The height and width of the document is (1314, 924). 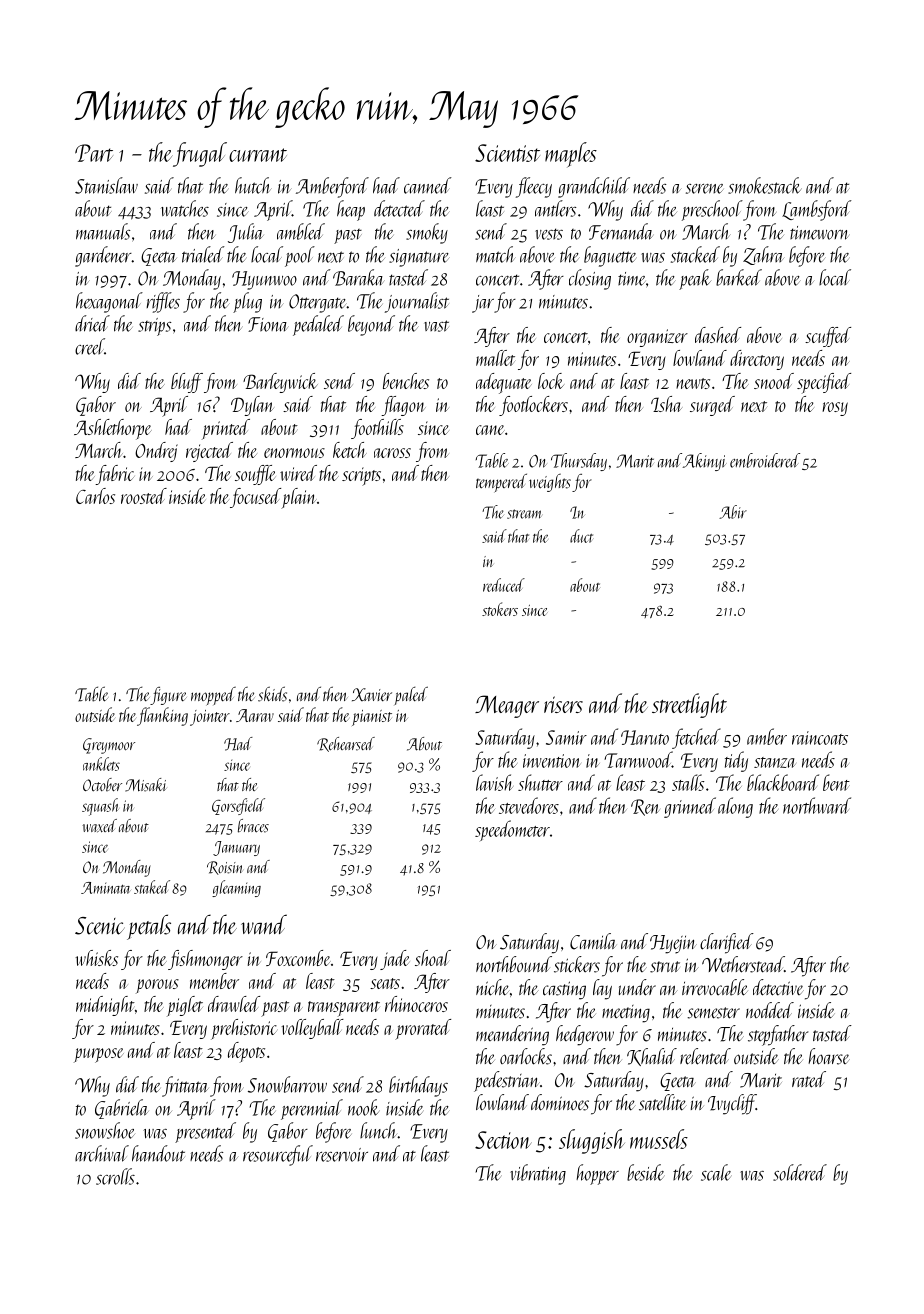 What do you see at coordinates (244, 1029) in the document?
I see `prehistoric` at bounding box center [244, 1029].
